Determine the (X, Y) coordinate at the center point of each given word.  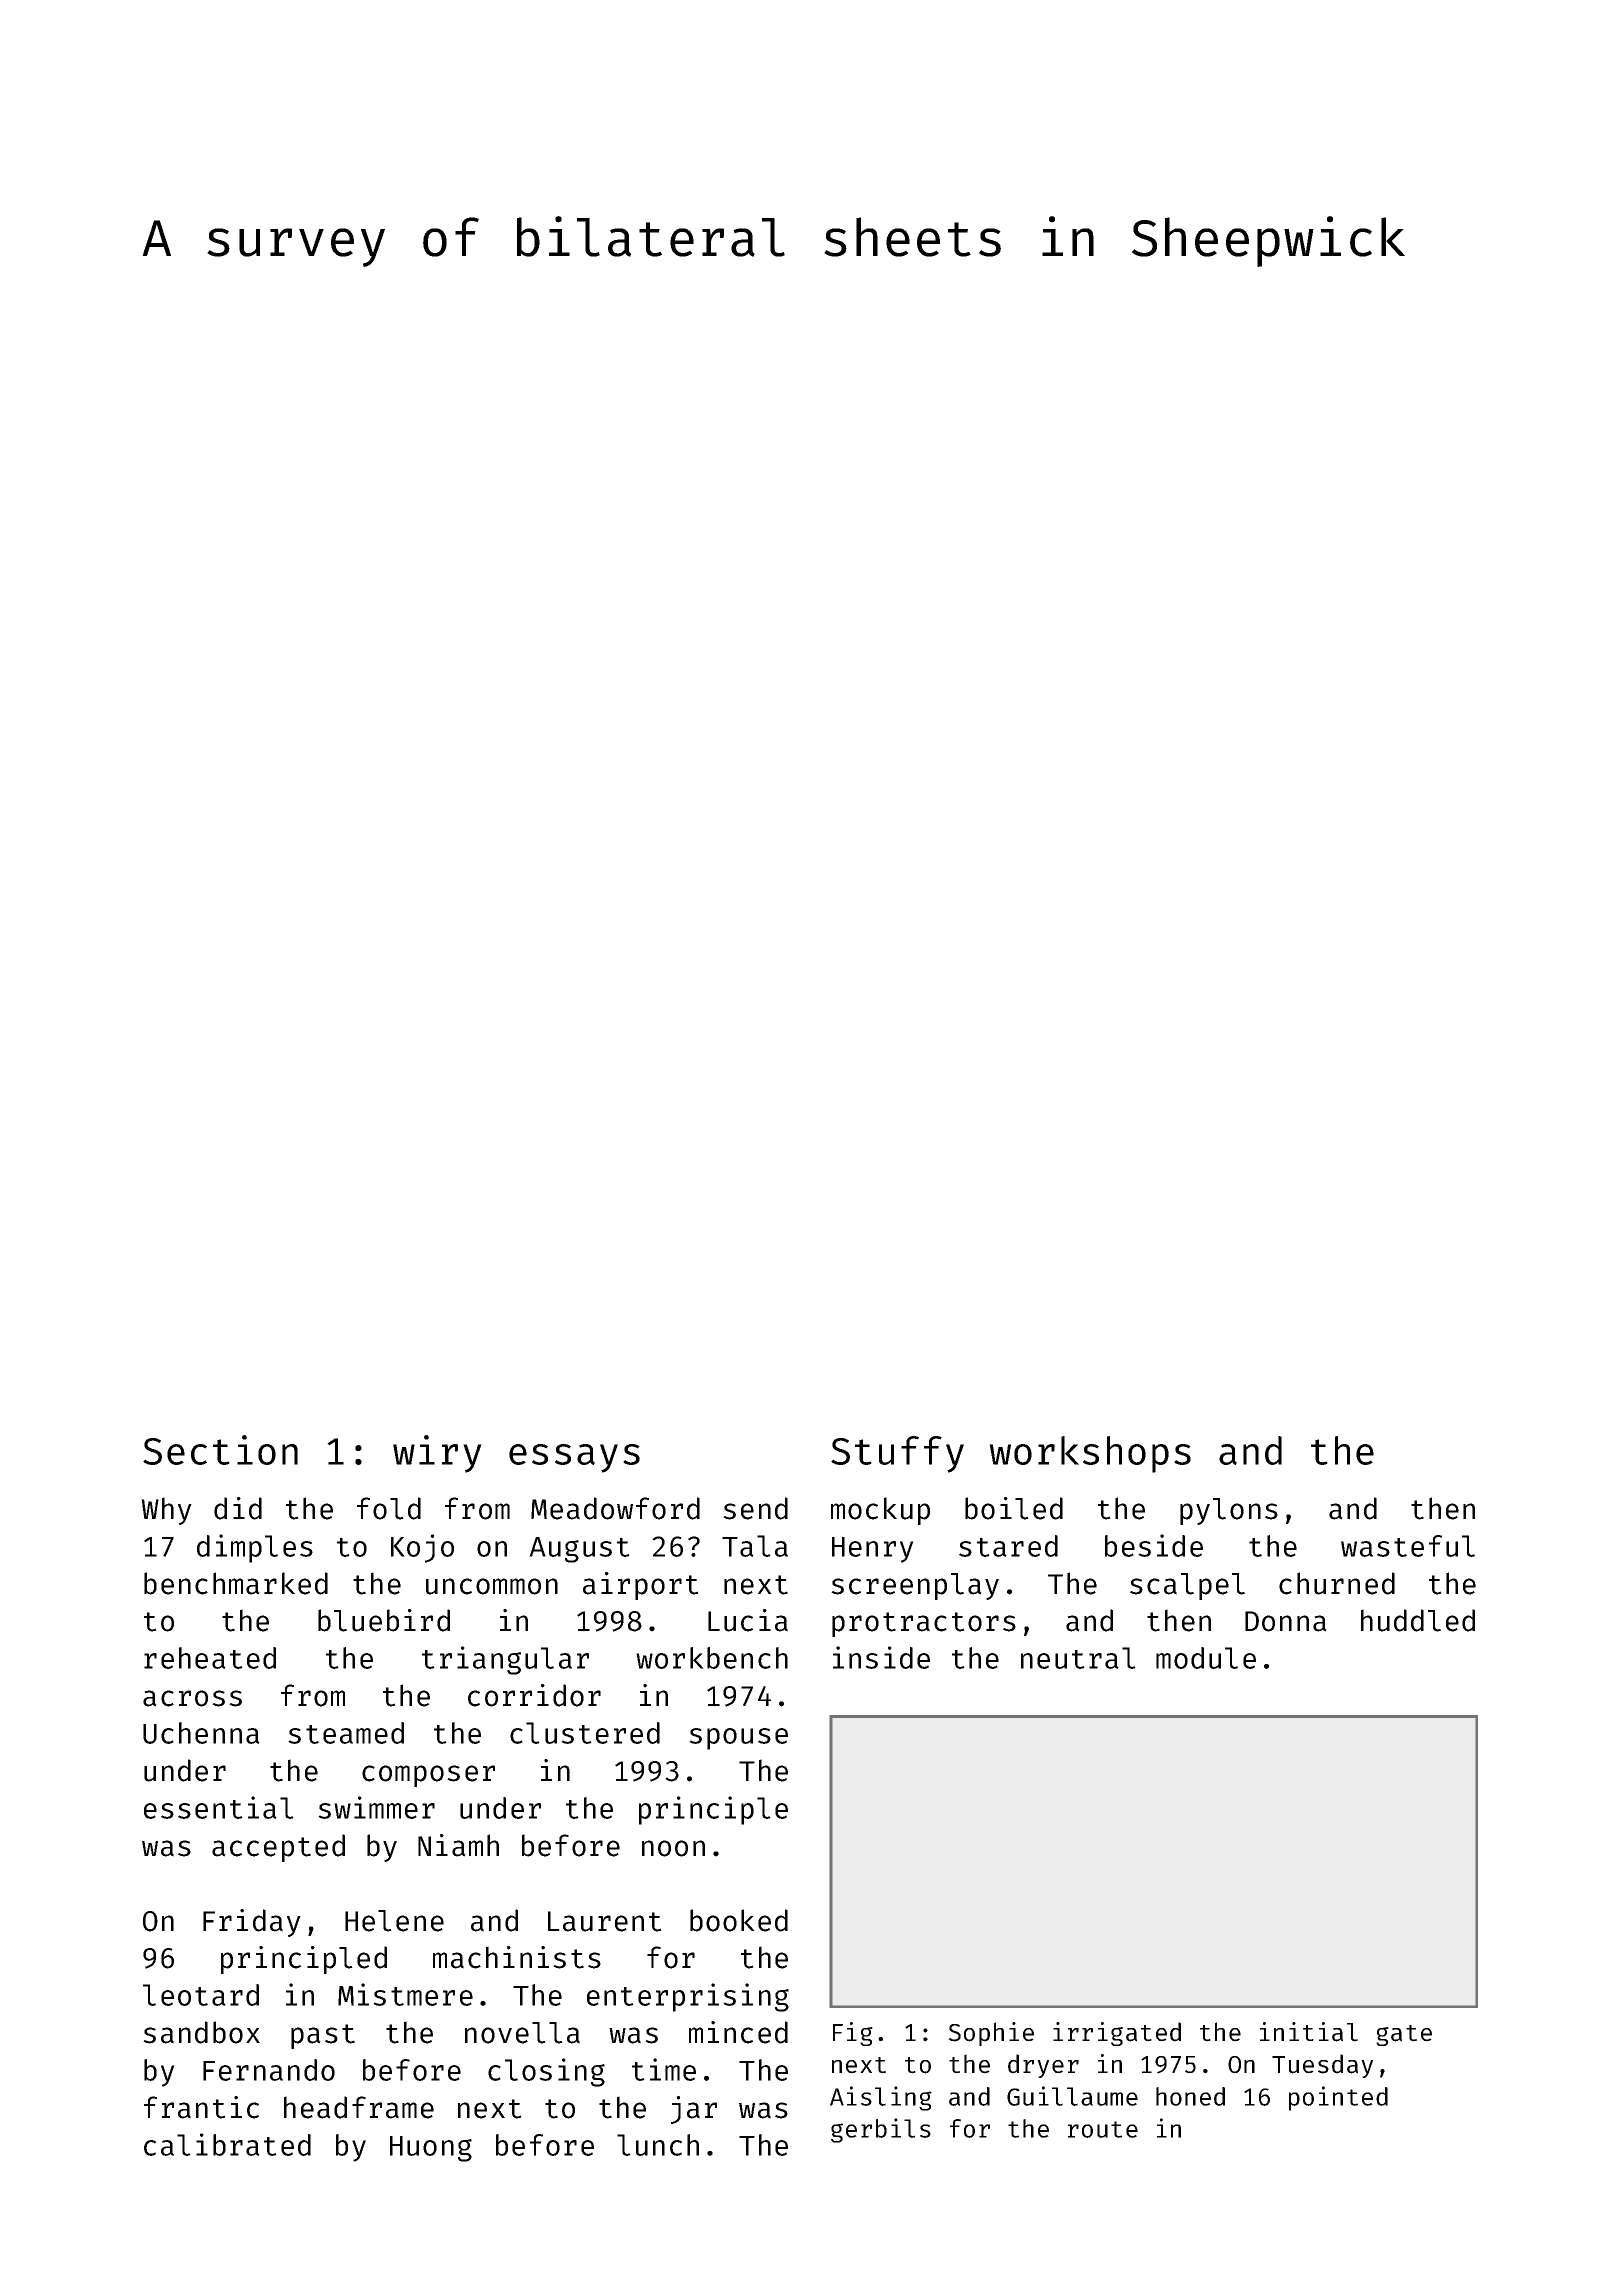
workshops (1090, 1454)
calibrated (227, 2144)
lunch (658, 2145)
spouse (738, 1739)
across (192, 1698)
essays (574, 1458)
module (1206, 1658)
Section (220, 1450)
